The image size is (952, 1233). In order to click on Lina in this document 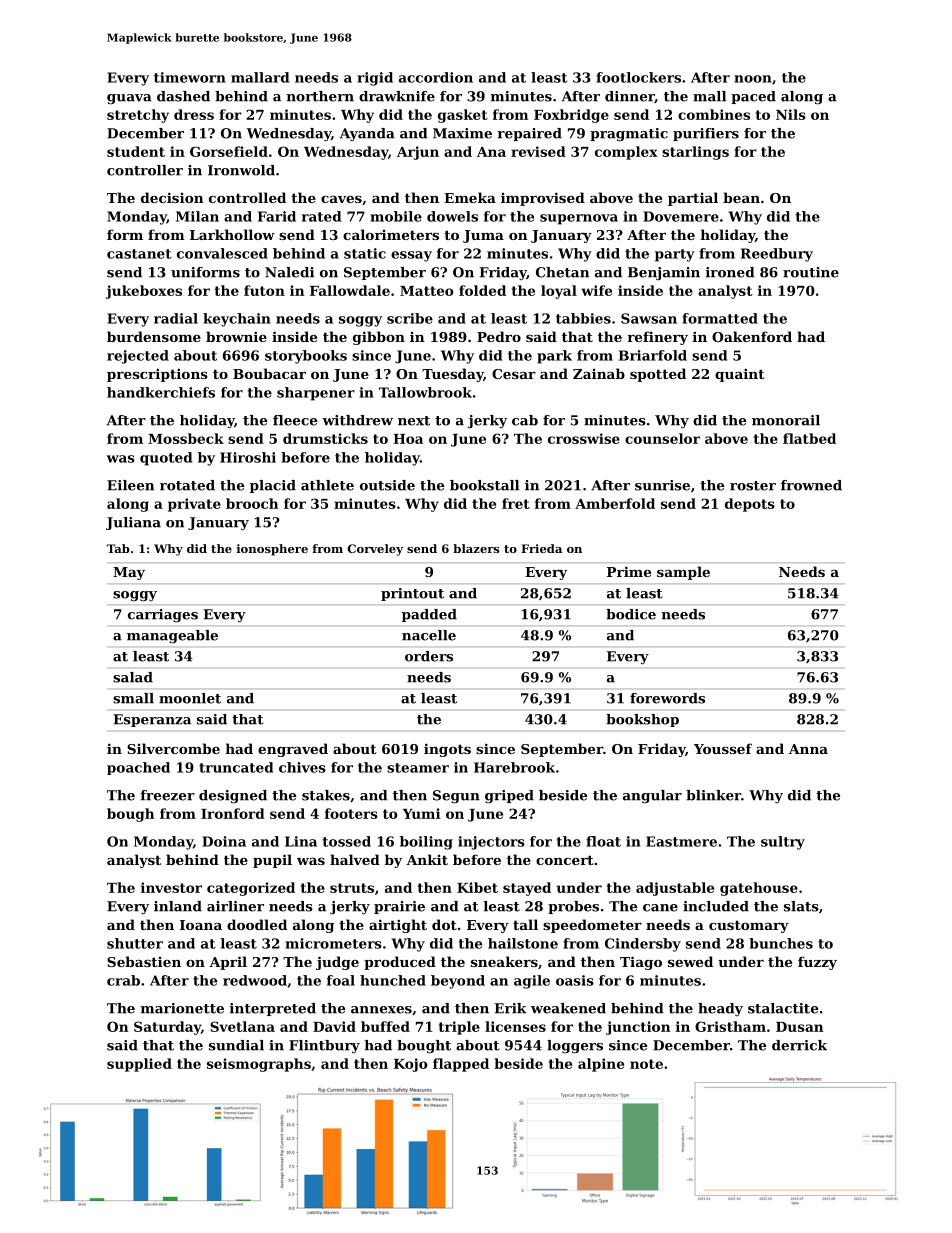, I will do `click(301, 841)`.
